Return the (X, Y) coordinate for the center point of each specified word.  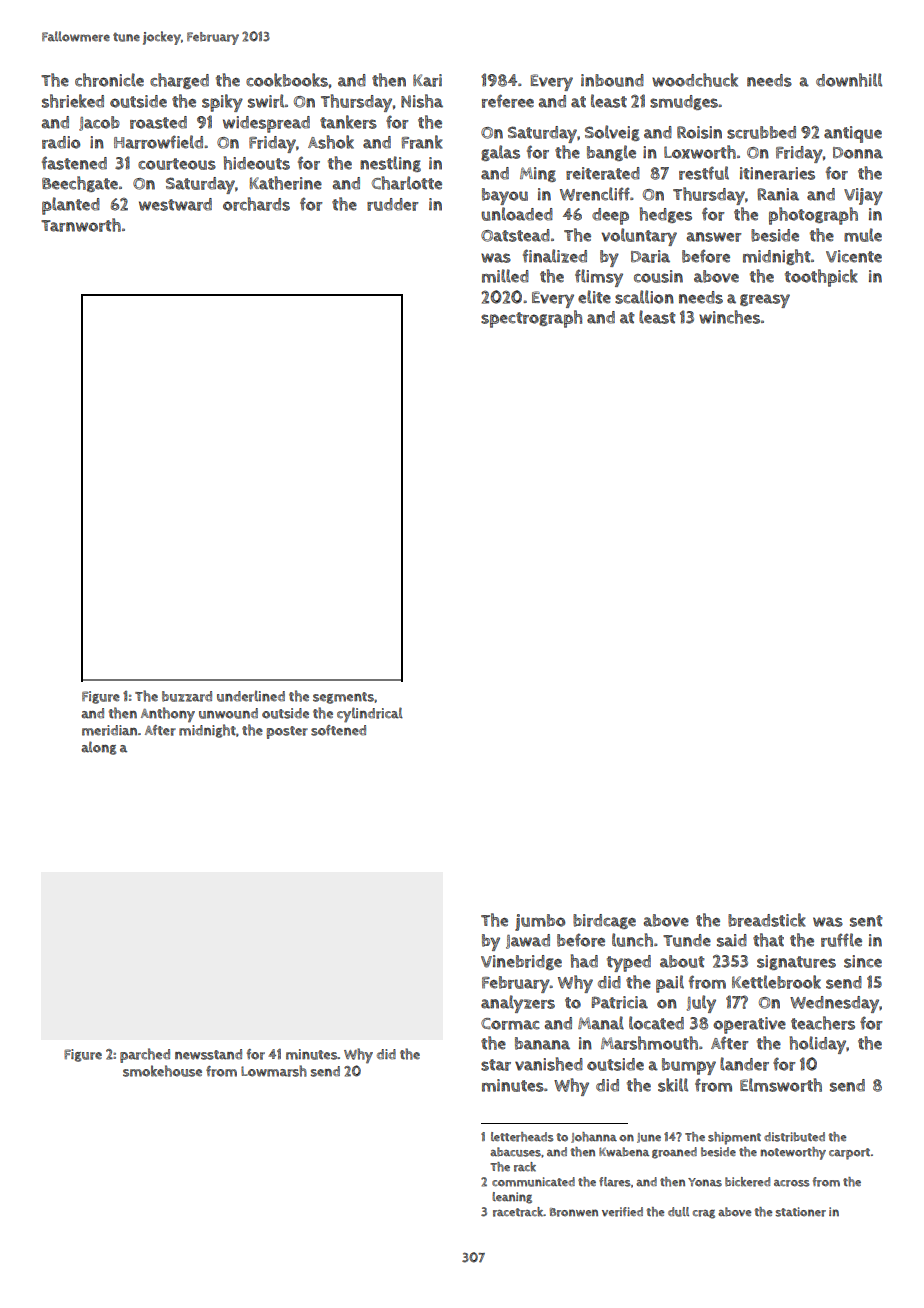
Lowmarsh (274, 1071)
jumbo (540, 922)
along (98, 748)
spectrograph (531, 319)
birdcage (604, 921)
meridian (109, 730)
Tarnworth (81, 225)
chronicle (109, 80)
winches (729, 317)
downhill (849, 80)
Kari (427, 80)
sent (866, 921)
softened (338, 730)
